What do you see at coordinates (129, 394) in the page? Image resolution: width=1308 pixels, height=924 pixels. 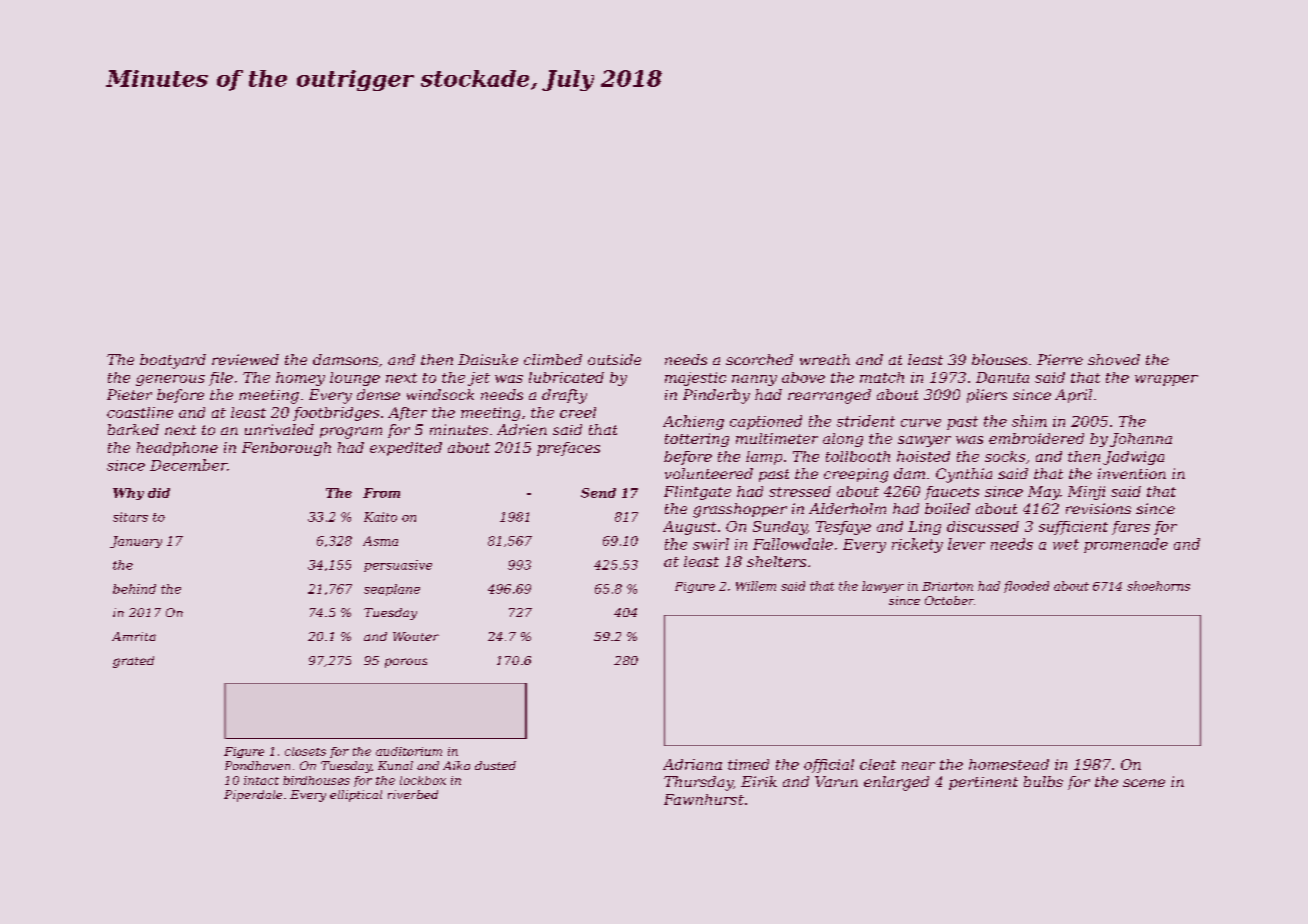 I see `Pieter` at bounding box center [129, 394].
